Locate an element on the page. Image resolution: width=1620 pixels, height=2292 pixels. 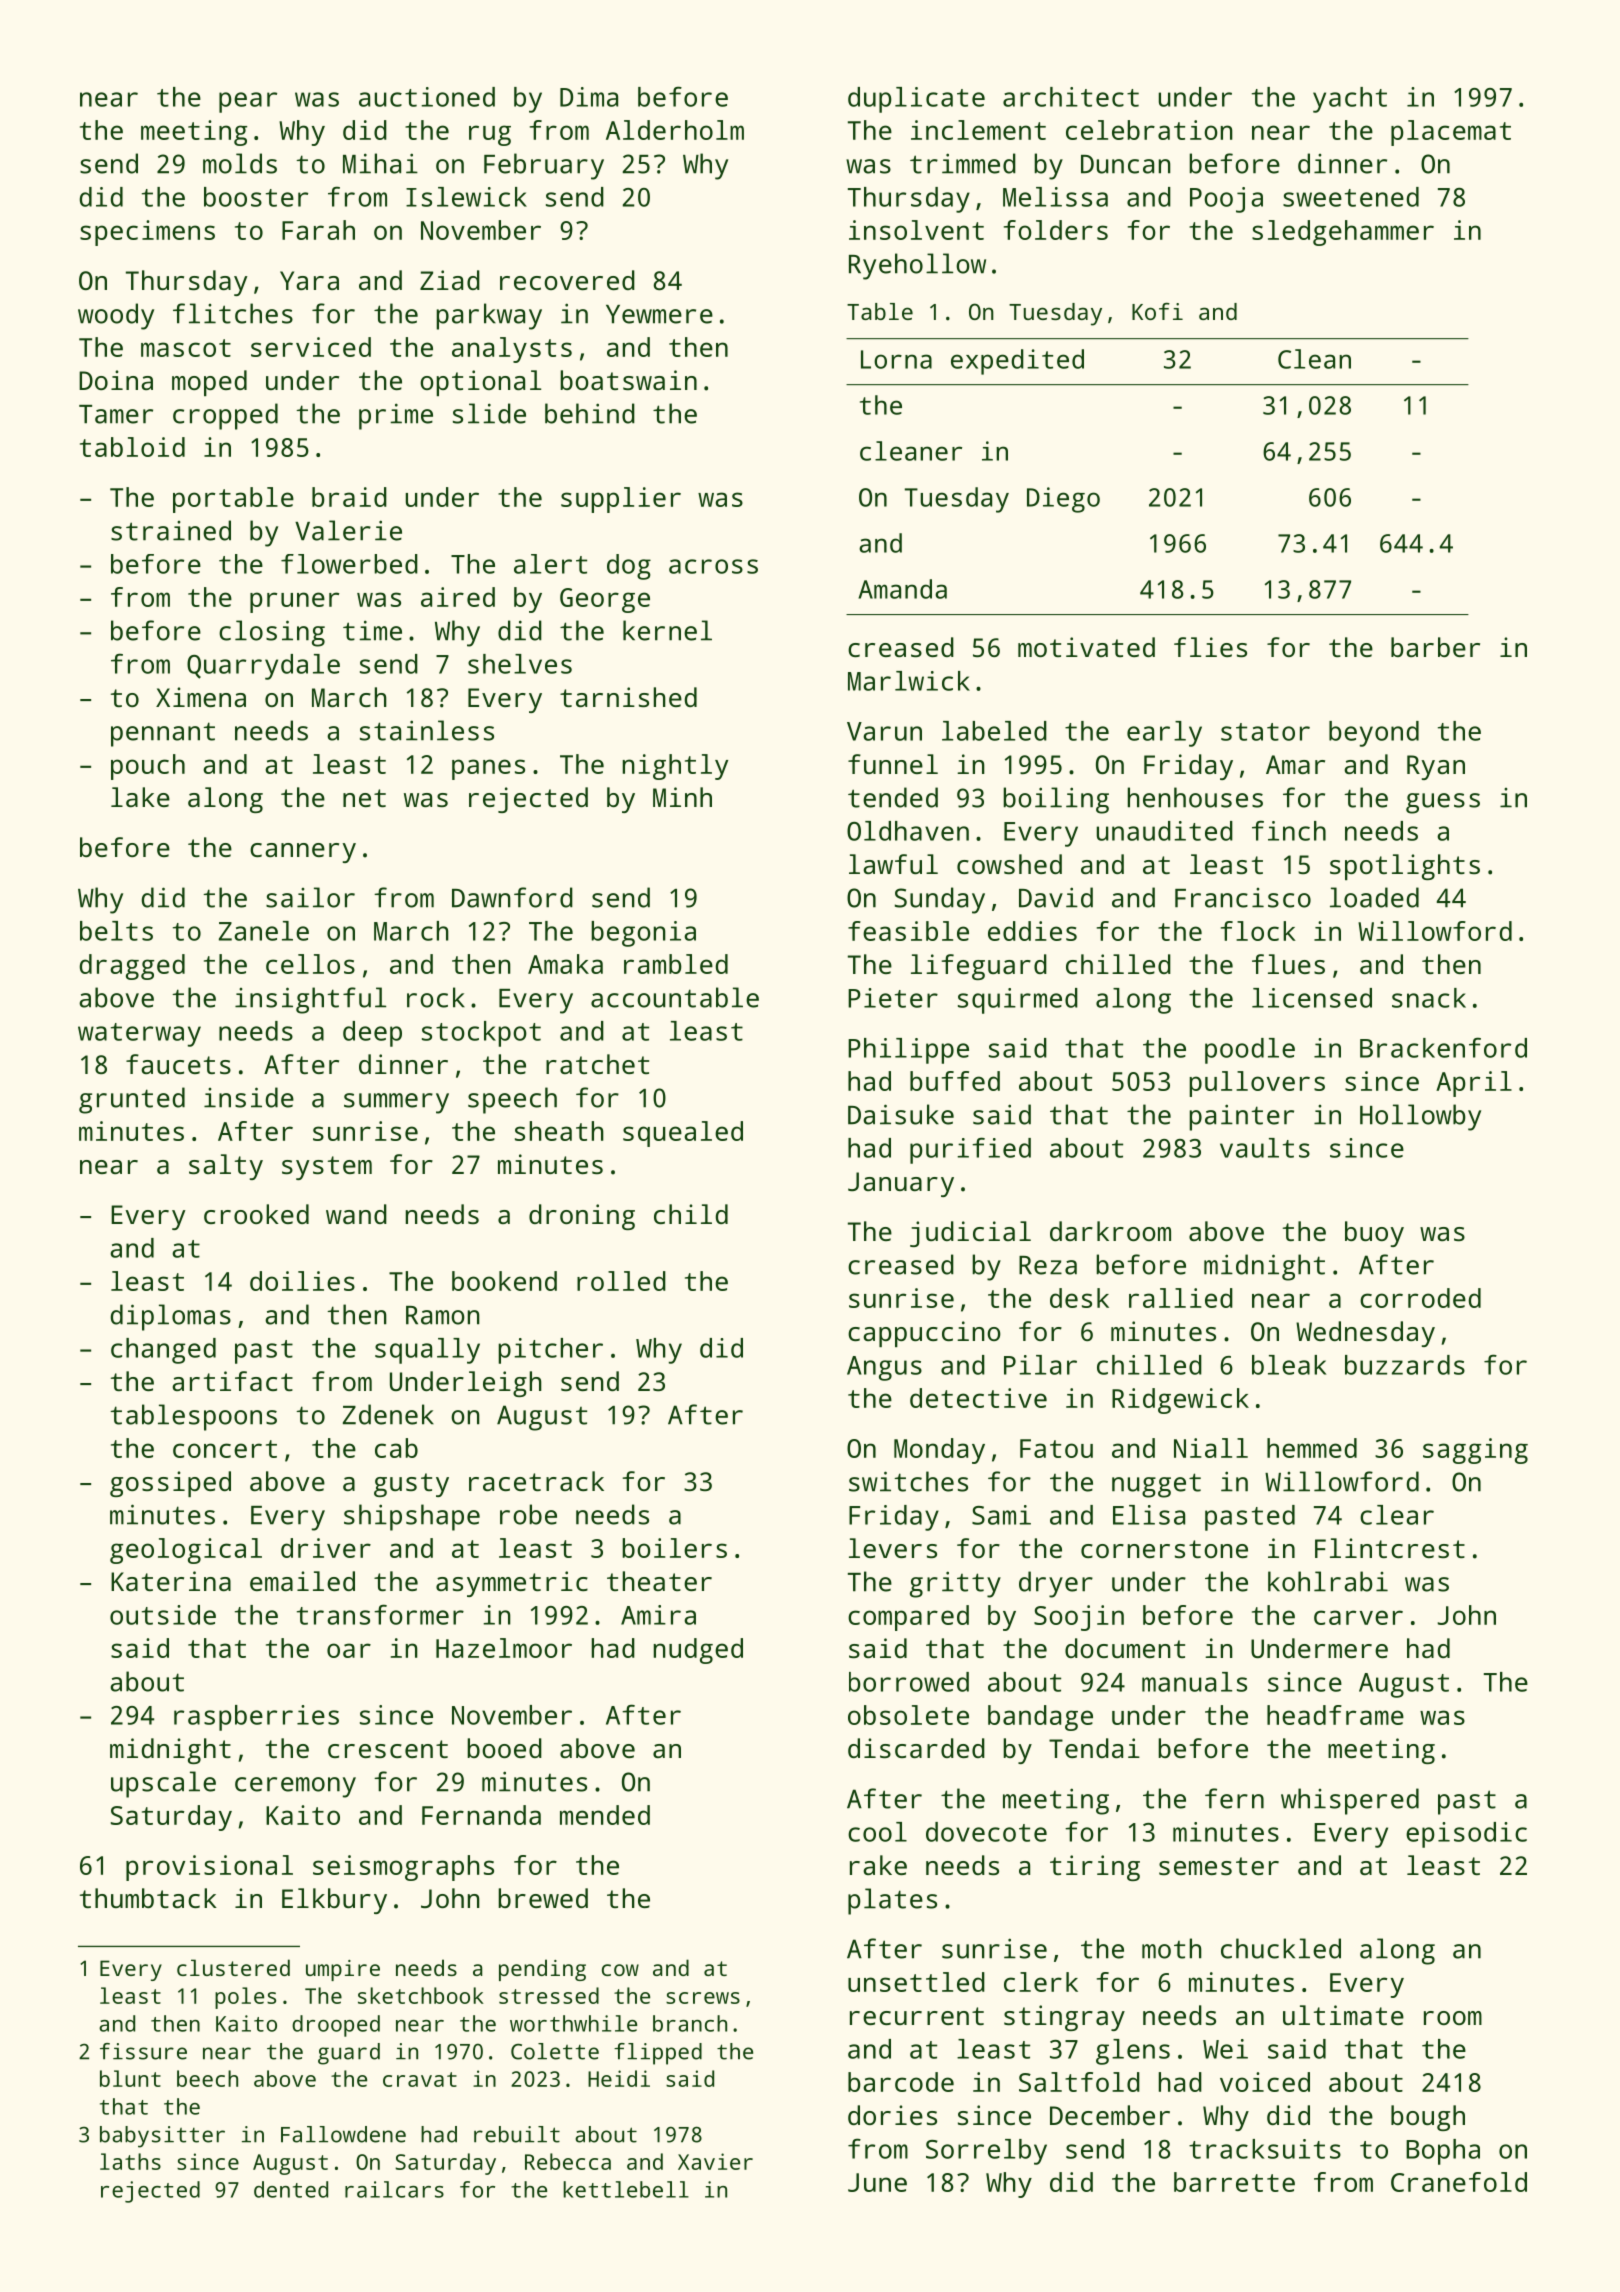
inside is located at coordinates (249, 1097).
